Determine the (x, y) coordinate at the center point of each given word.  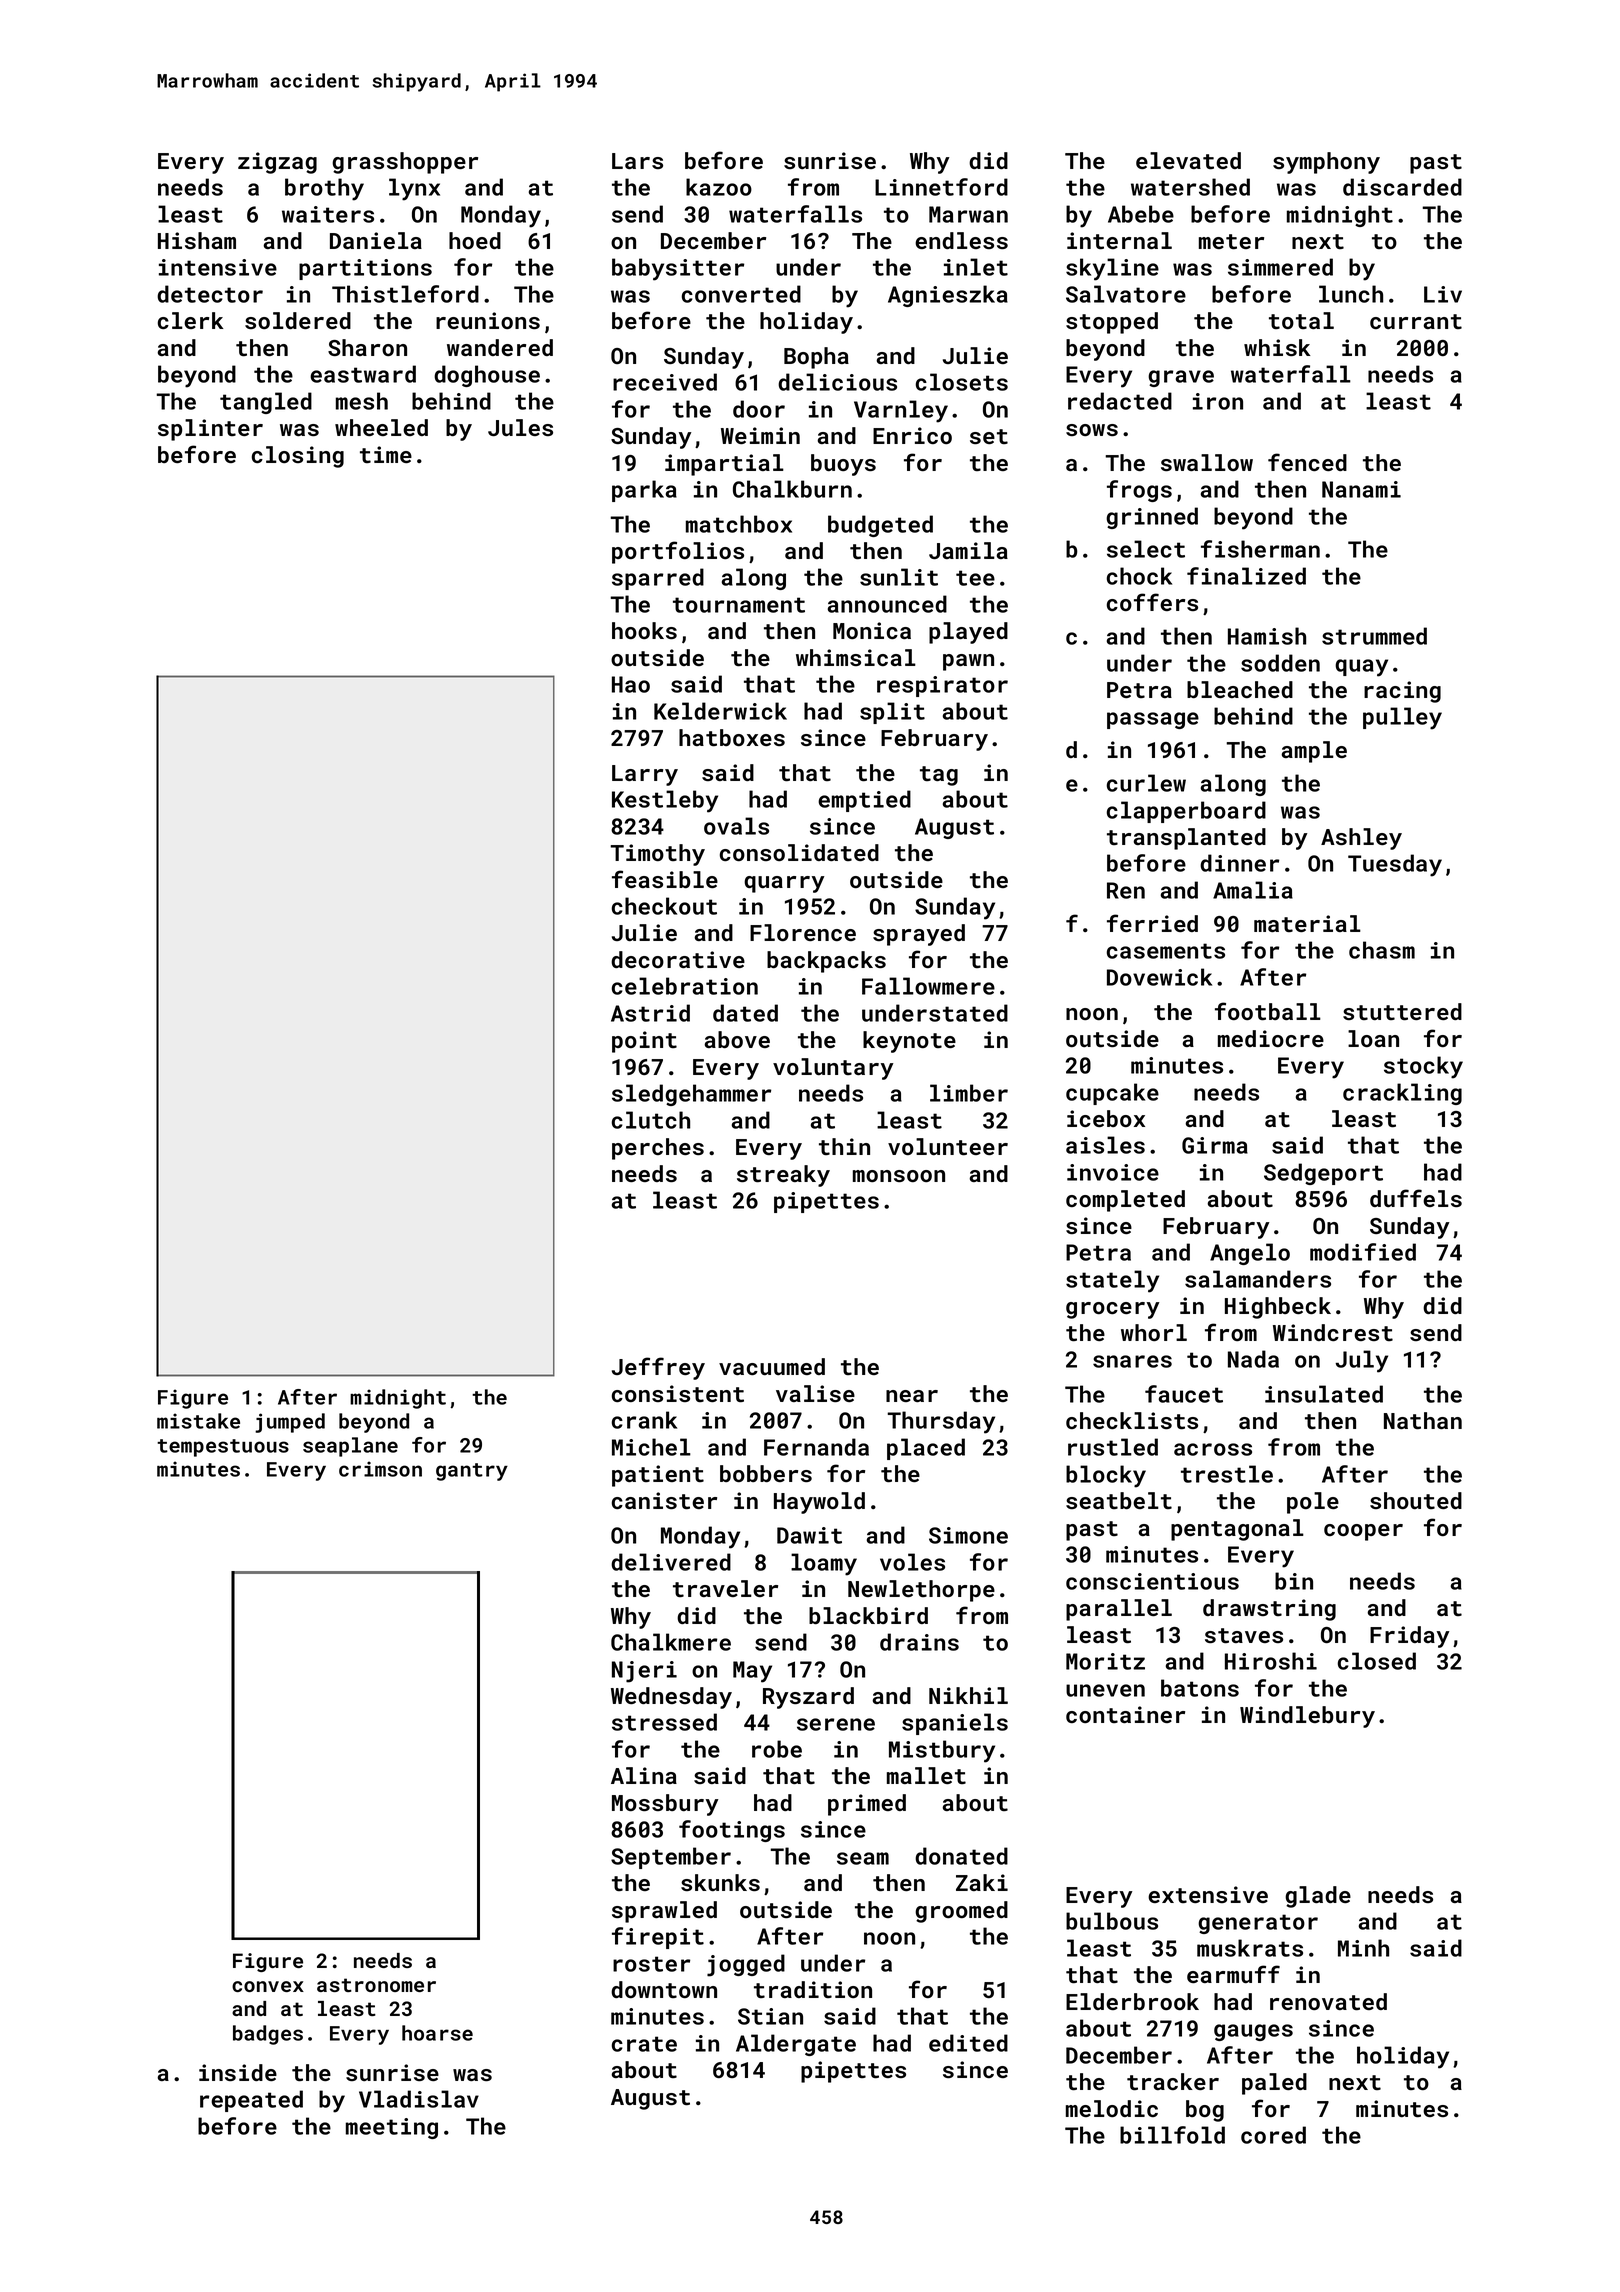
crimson (380, 1469)
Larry (645, 775)
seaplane (350, 1447)
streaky (783, 1176)
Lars (637, 161)
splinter (210, 430)
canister (664, 1501)
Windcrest (1333, 1332)
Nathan (1423, 1421)
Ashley (1361, 839)
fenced (1307, 462)
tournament (739, 605)
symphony (1326, 163)
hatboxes (732, 738)
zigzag (277, 163)
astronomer (376, 1985)
